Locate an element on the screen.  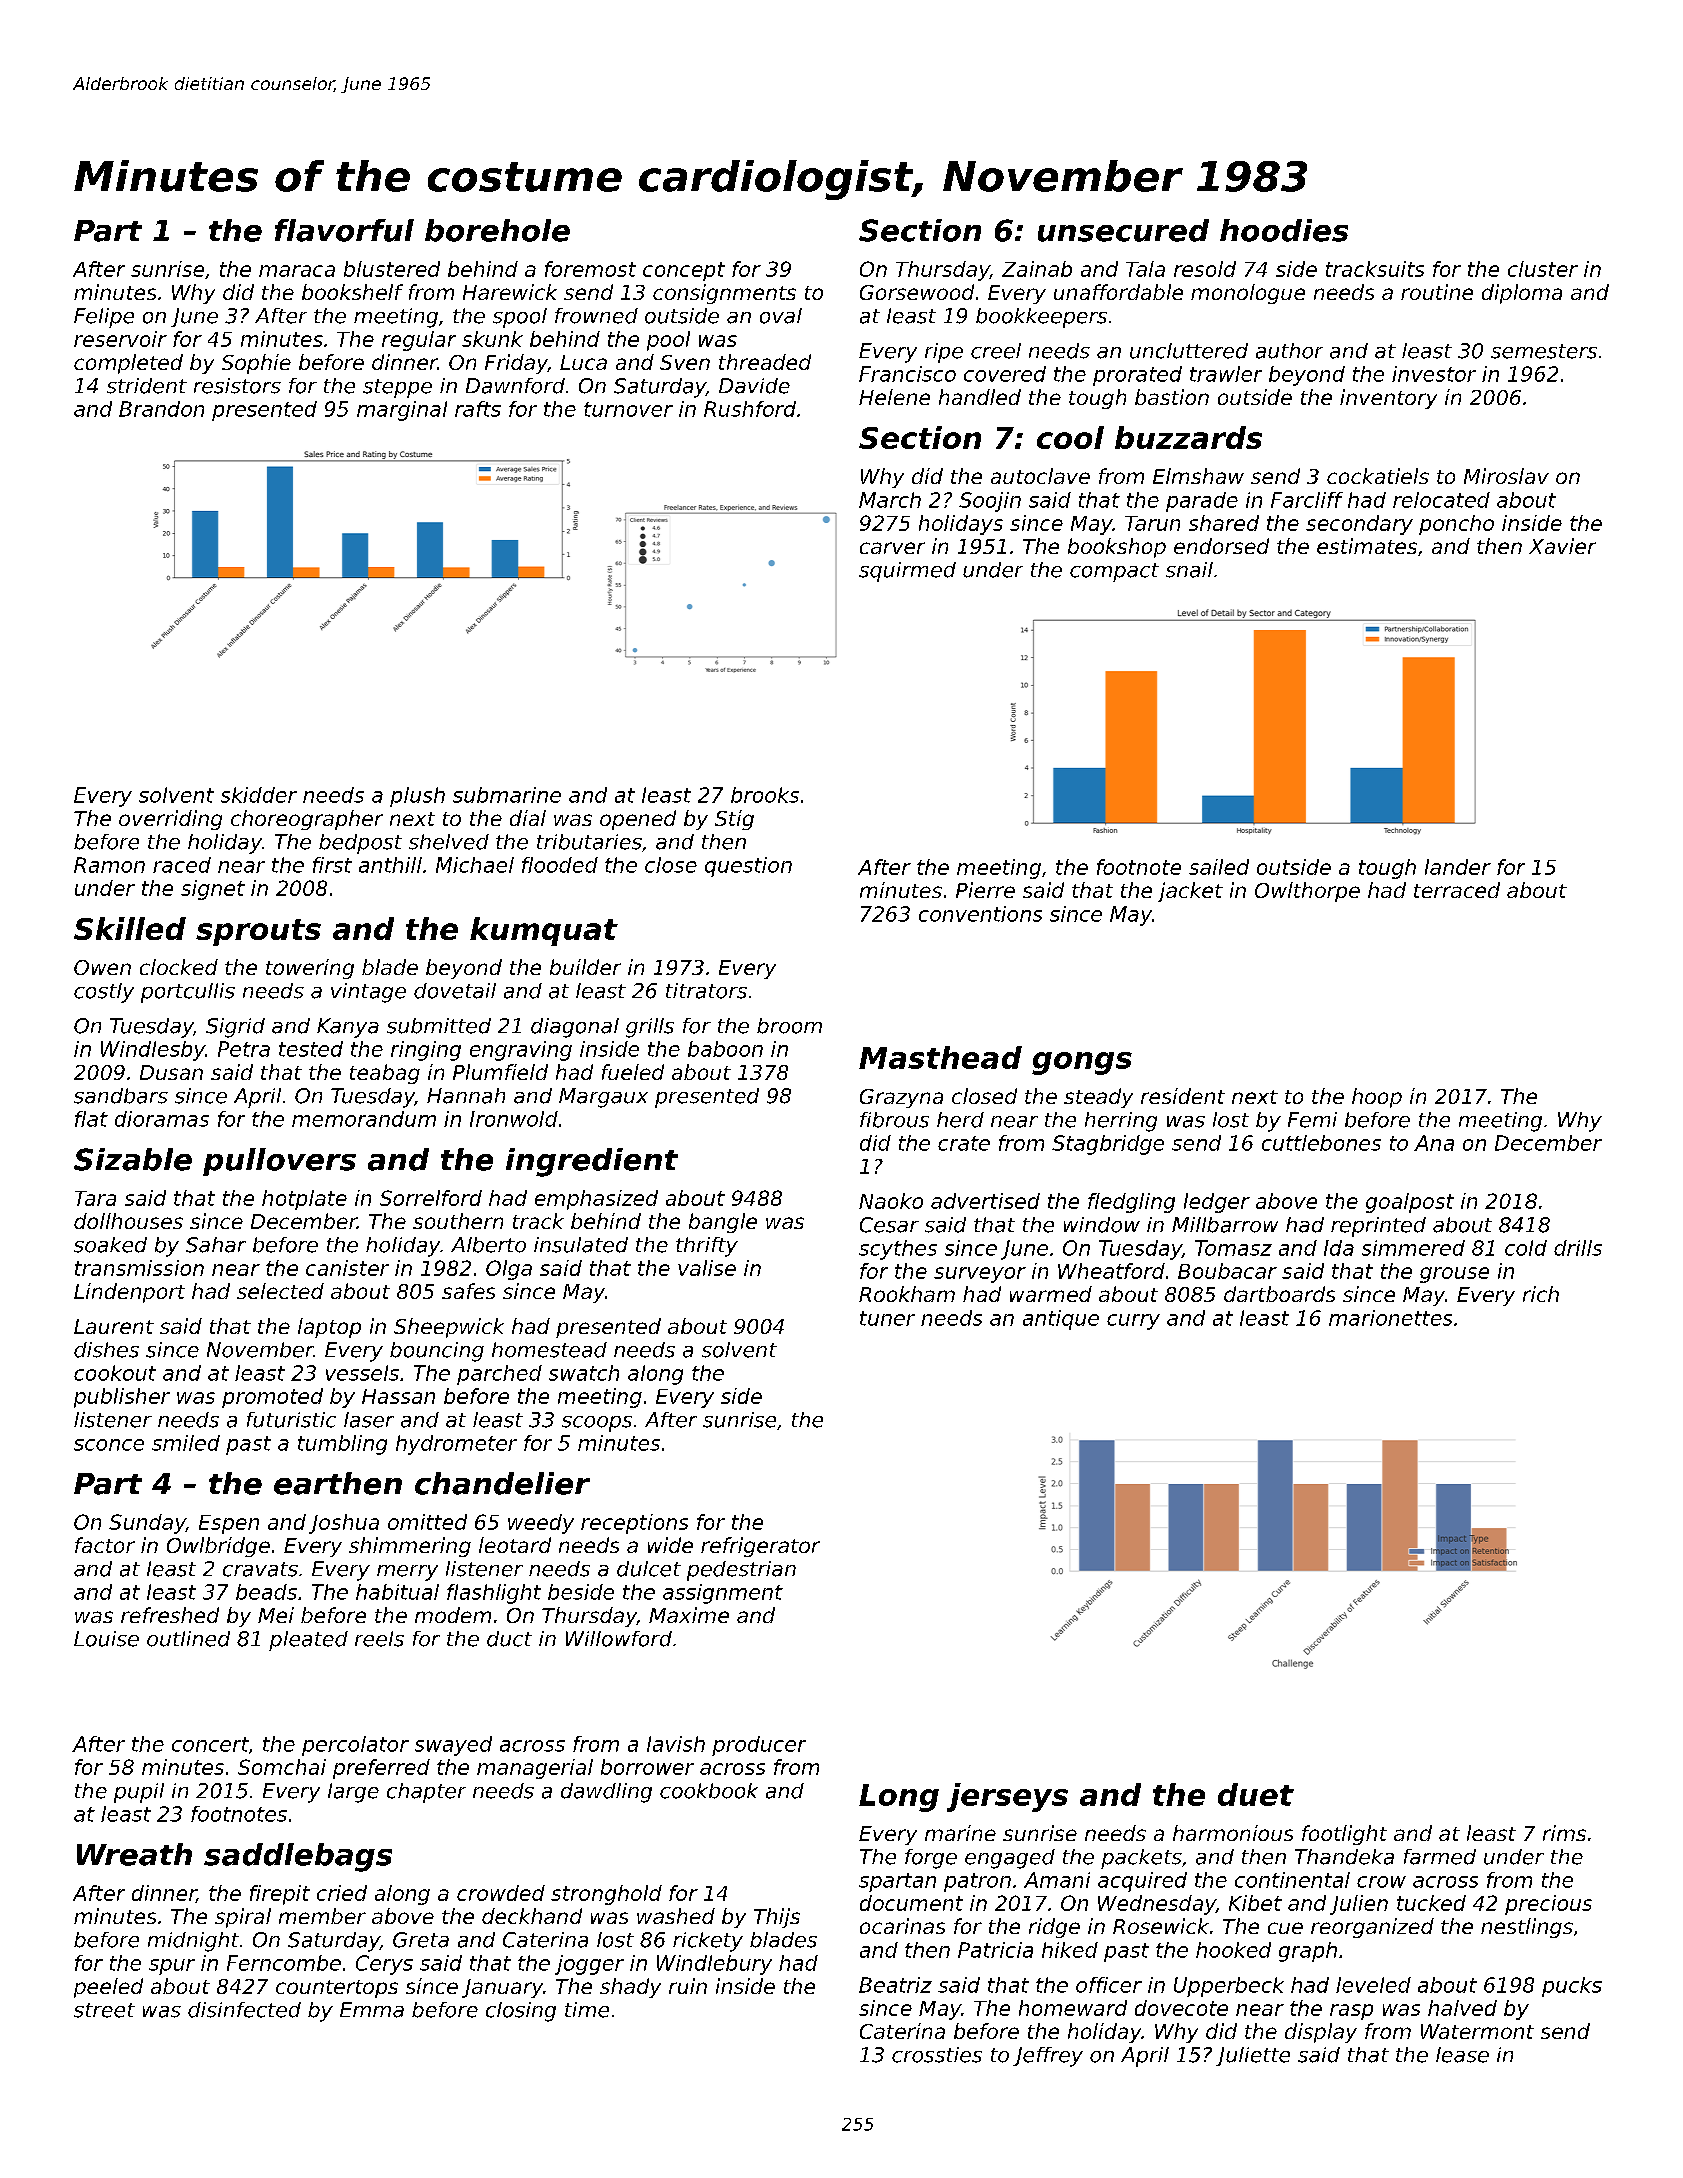
cookout is located at coordinates (115, 1373).
